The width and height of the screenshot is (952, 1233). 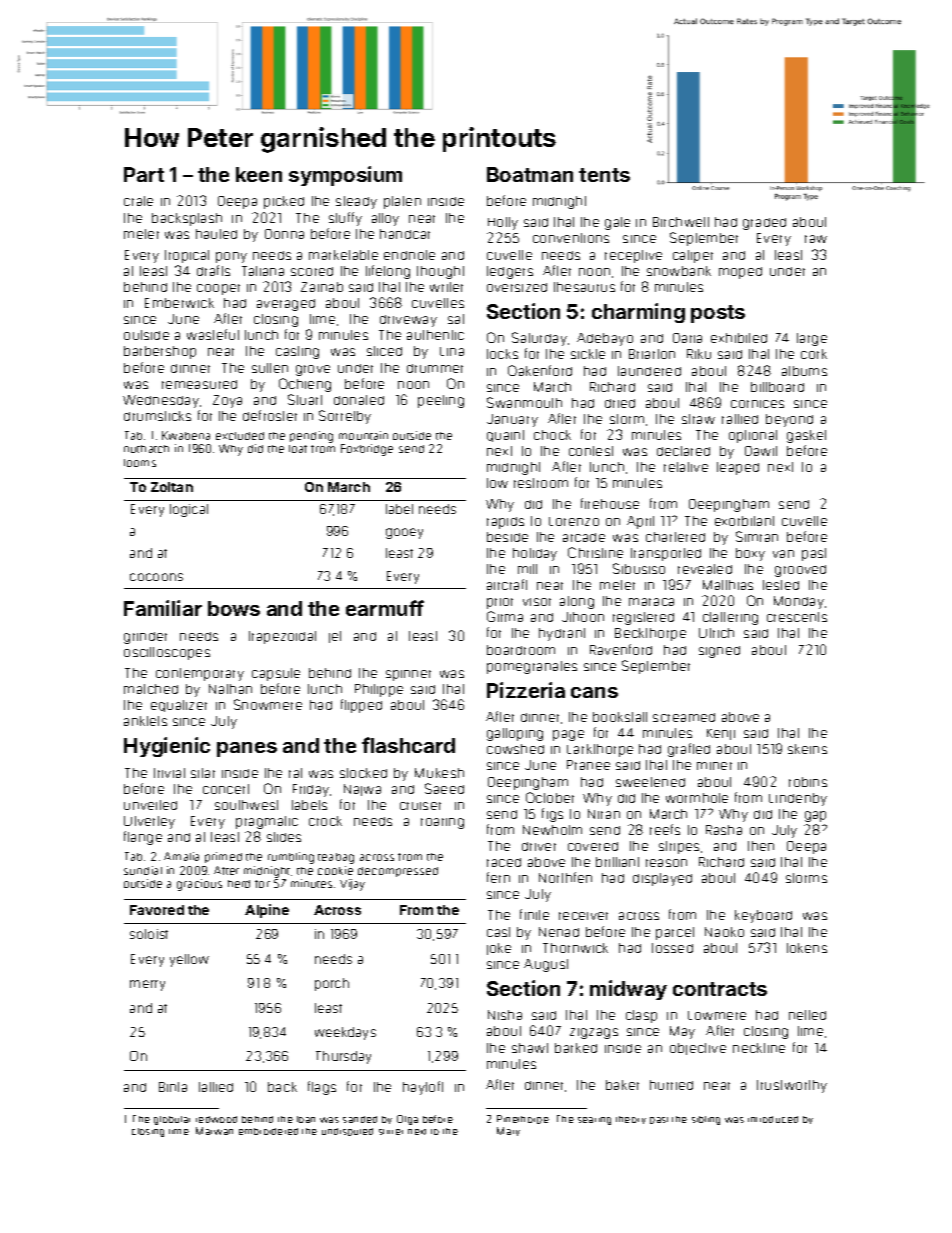 I want to click on Ulrich, so click(x=716, y=633).
